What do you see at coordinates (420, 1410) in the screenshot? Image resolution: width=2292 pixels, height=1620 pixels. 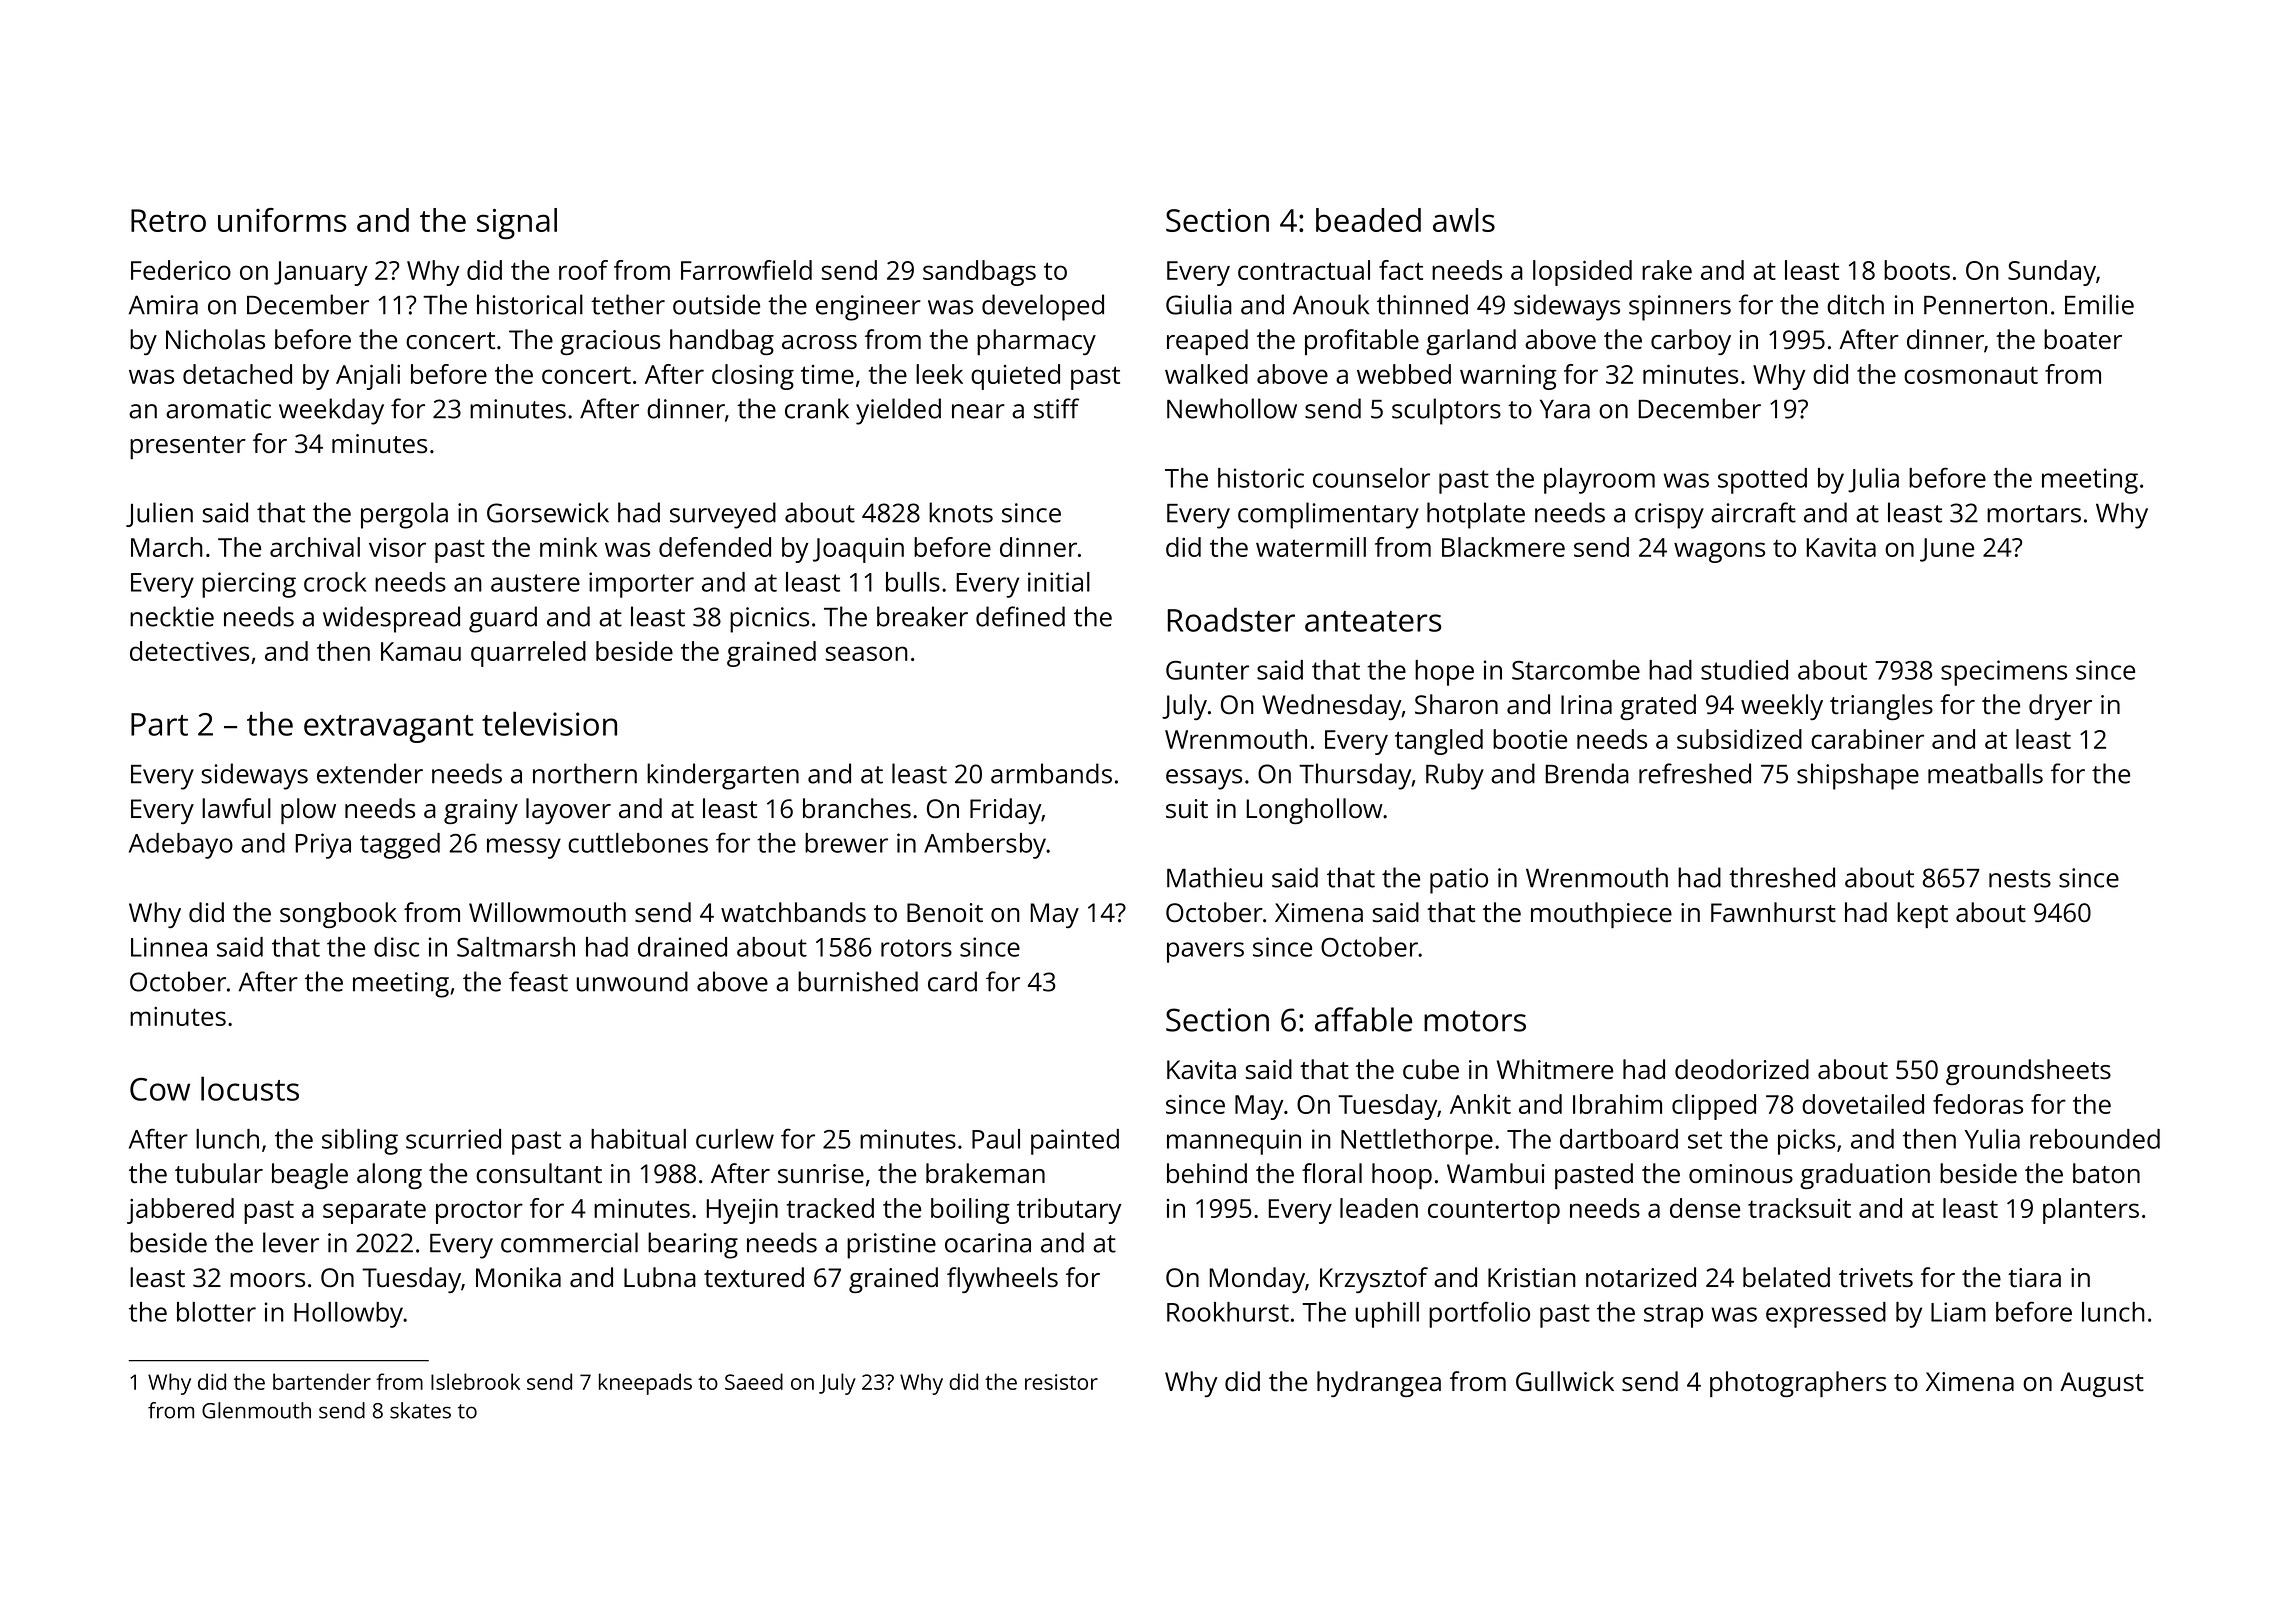 I see `skates` at bounding box center [420, 1410].
